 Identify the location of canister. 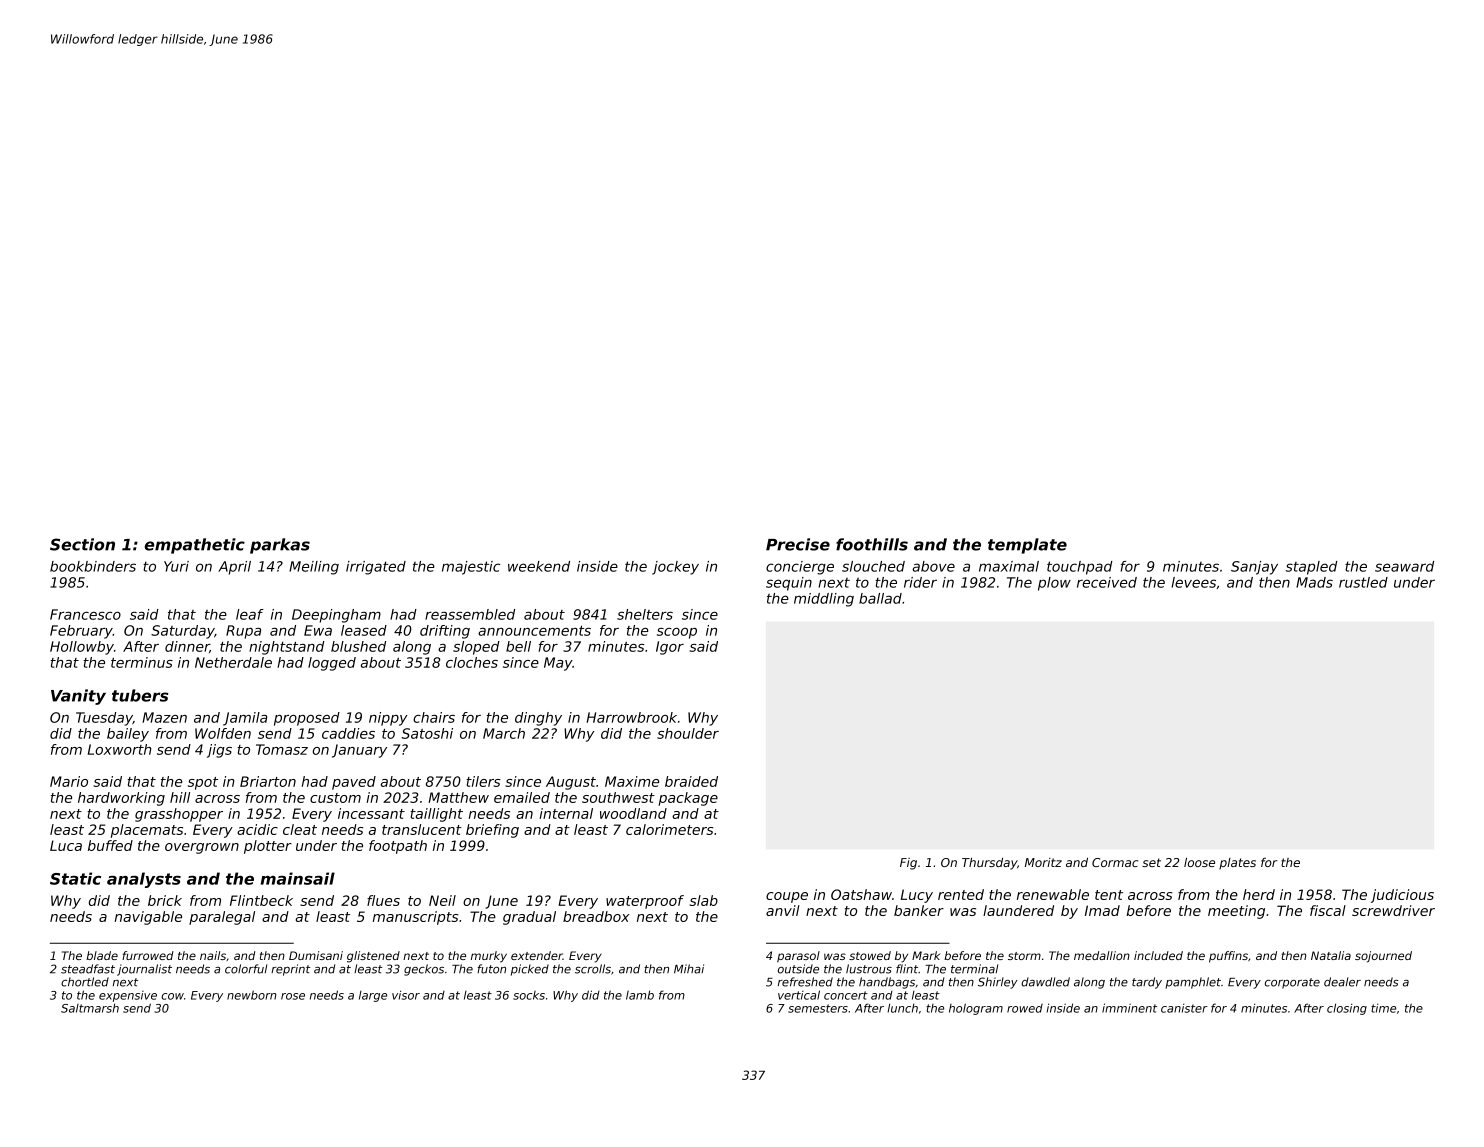
(1184, 1008).
